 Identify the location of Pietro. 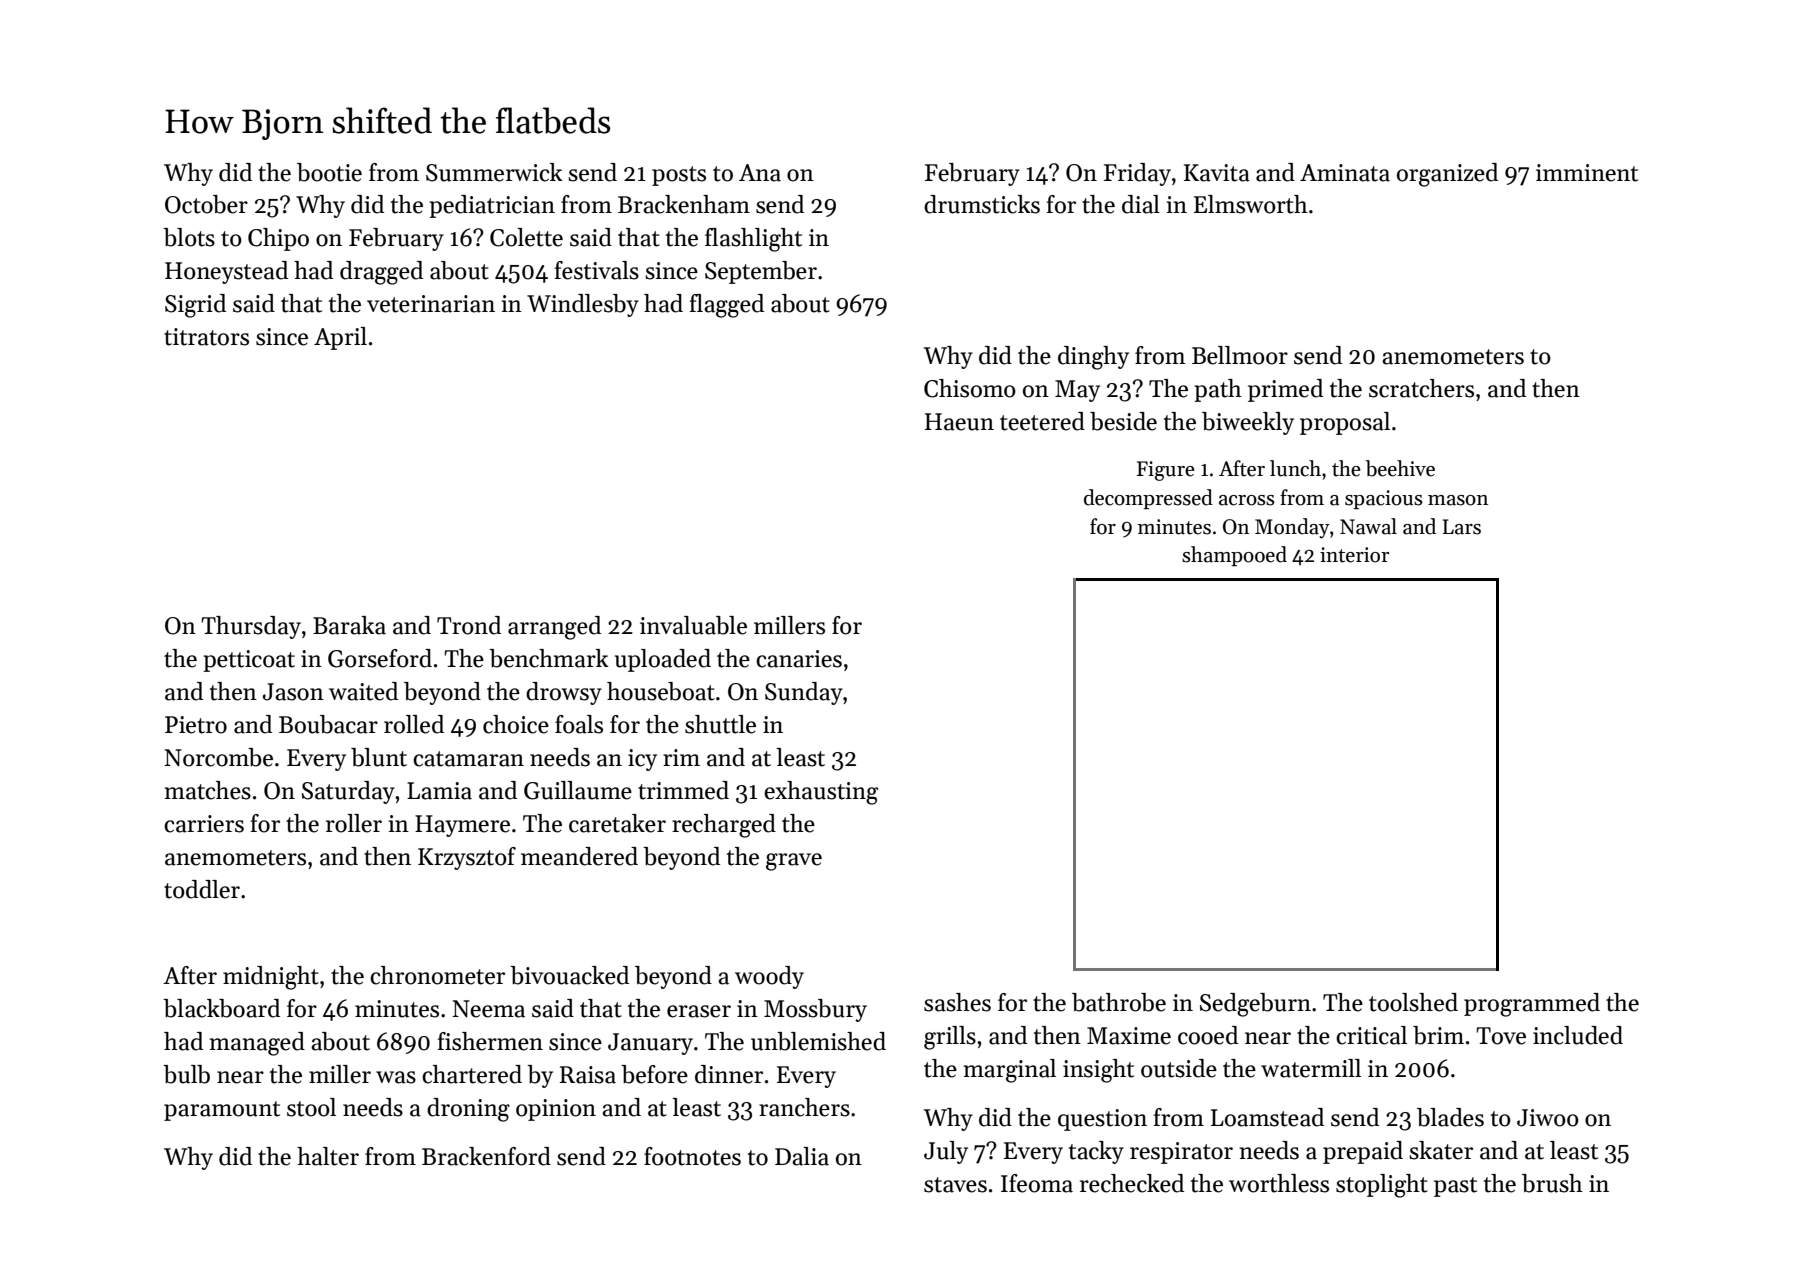
(196, 725).
